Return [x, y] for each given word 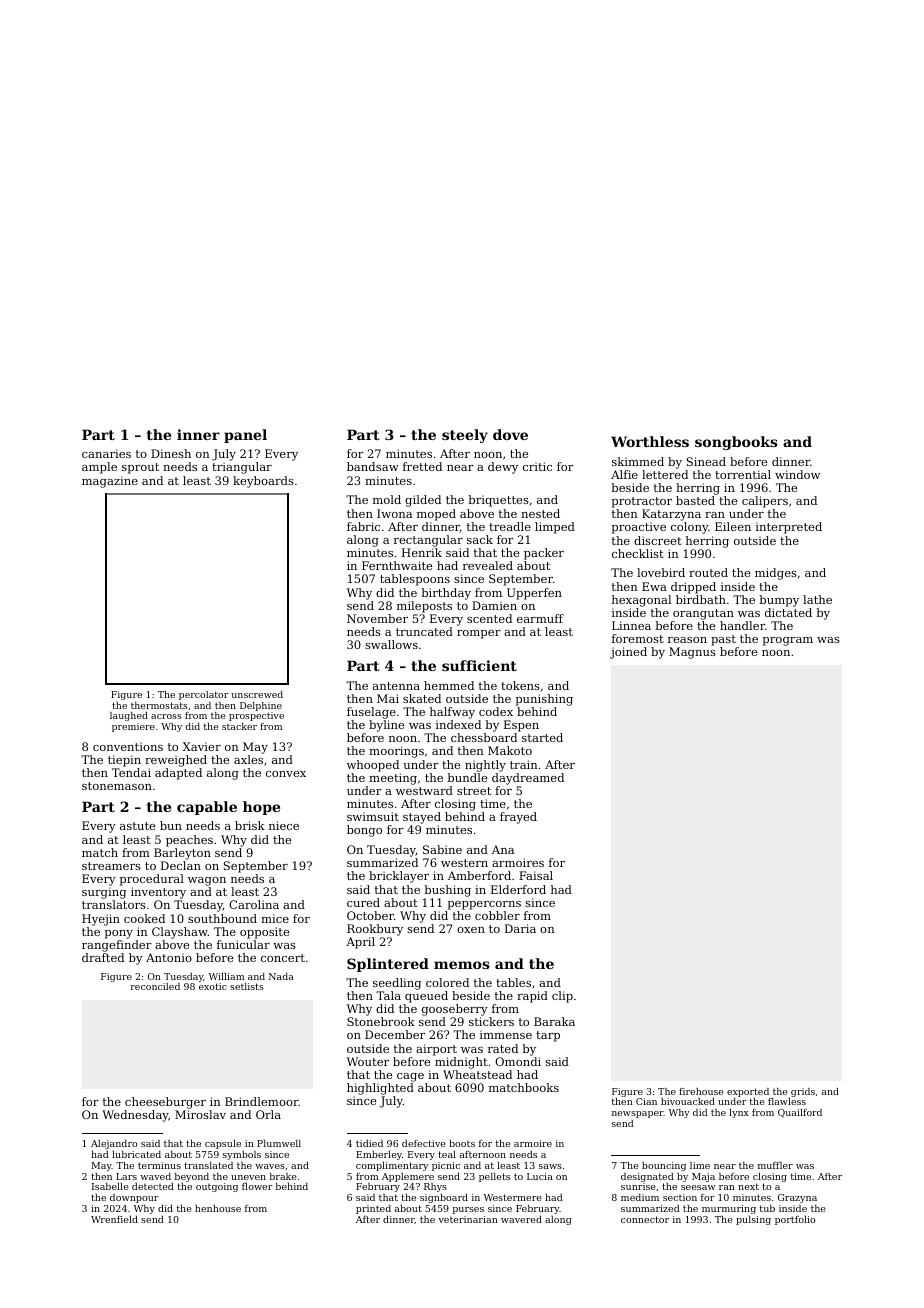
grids [803, 1092]
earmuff [540, 618]
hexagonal [641, 601]
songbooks [736, 443]
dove [510, 434]
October [370, 915]
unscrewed [257, 694]
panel [245, 436]
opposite [264, 933]
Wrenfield [114, 1219]
